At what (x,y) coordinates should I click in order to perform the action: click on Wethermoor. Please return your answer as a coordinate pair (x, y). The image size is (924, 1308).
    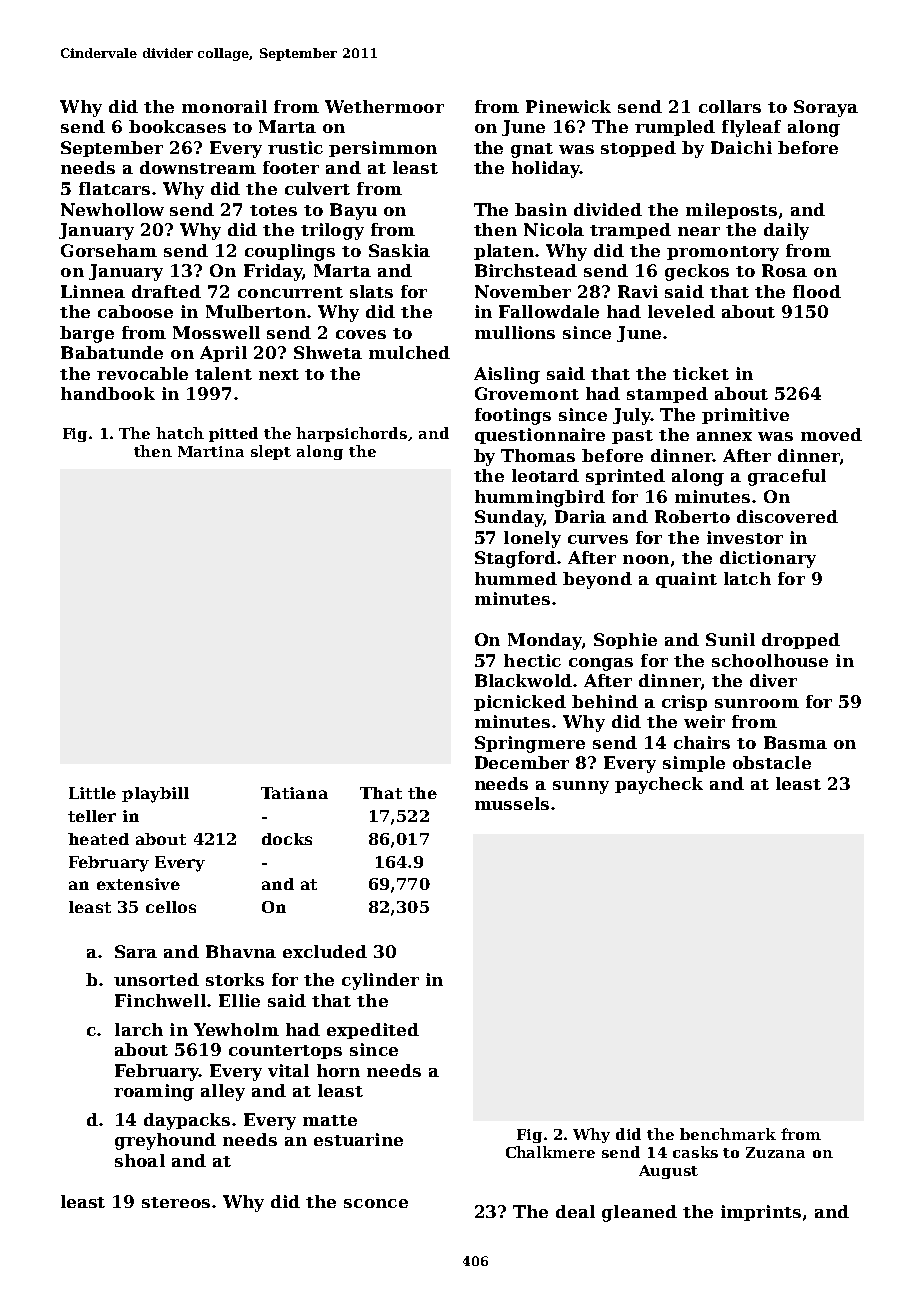
    Looking at the image, I should click on (384, 106).
